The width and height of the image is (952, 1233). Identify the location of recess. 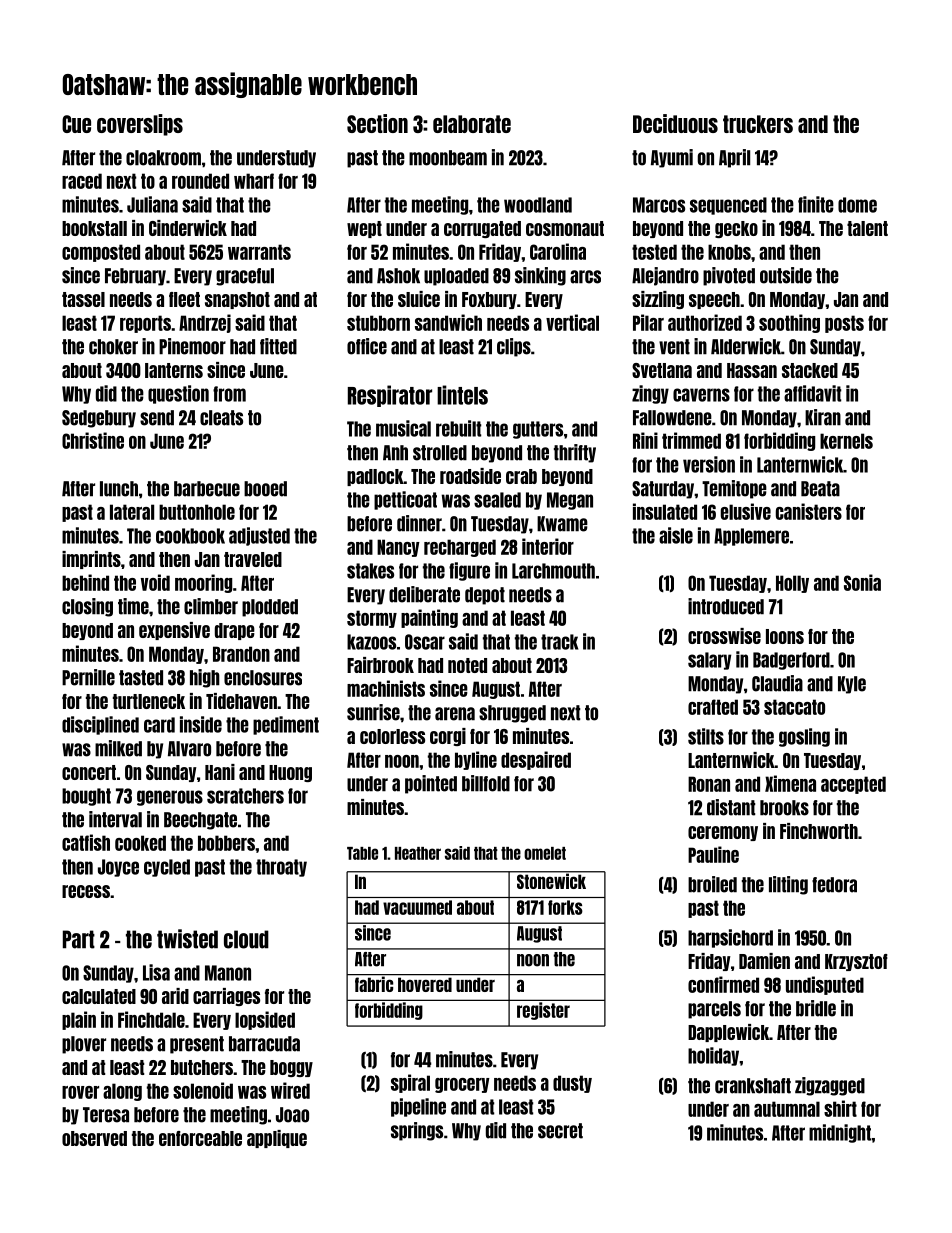
(86, 891).
